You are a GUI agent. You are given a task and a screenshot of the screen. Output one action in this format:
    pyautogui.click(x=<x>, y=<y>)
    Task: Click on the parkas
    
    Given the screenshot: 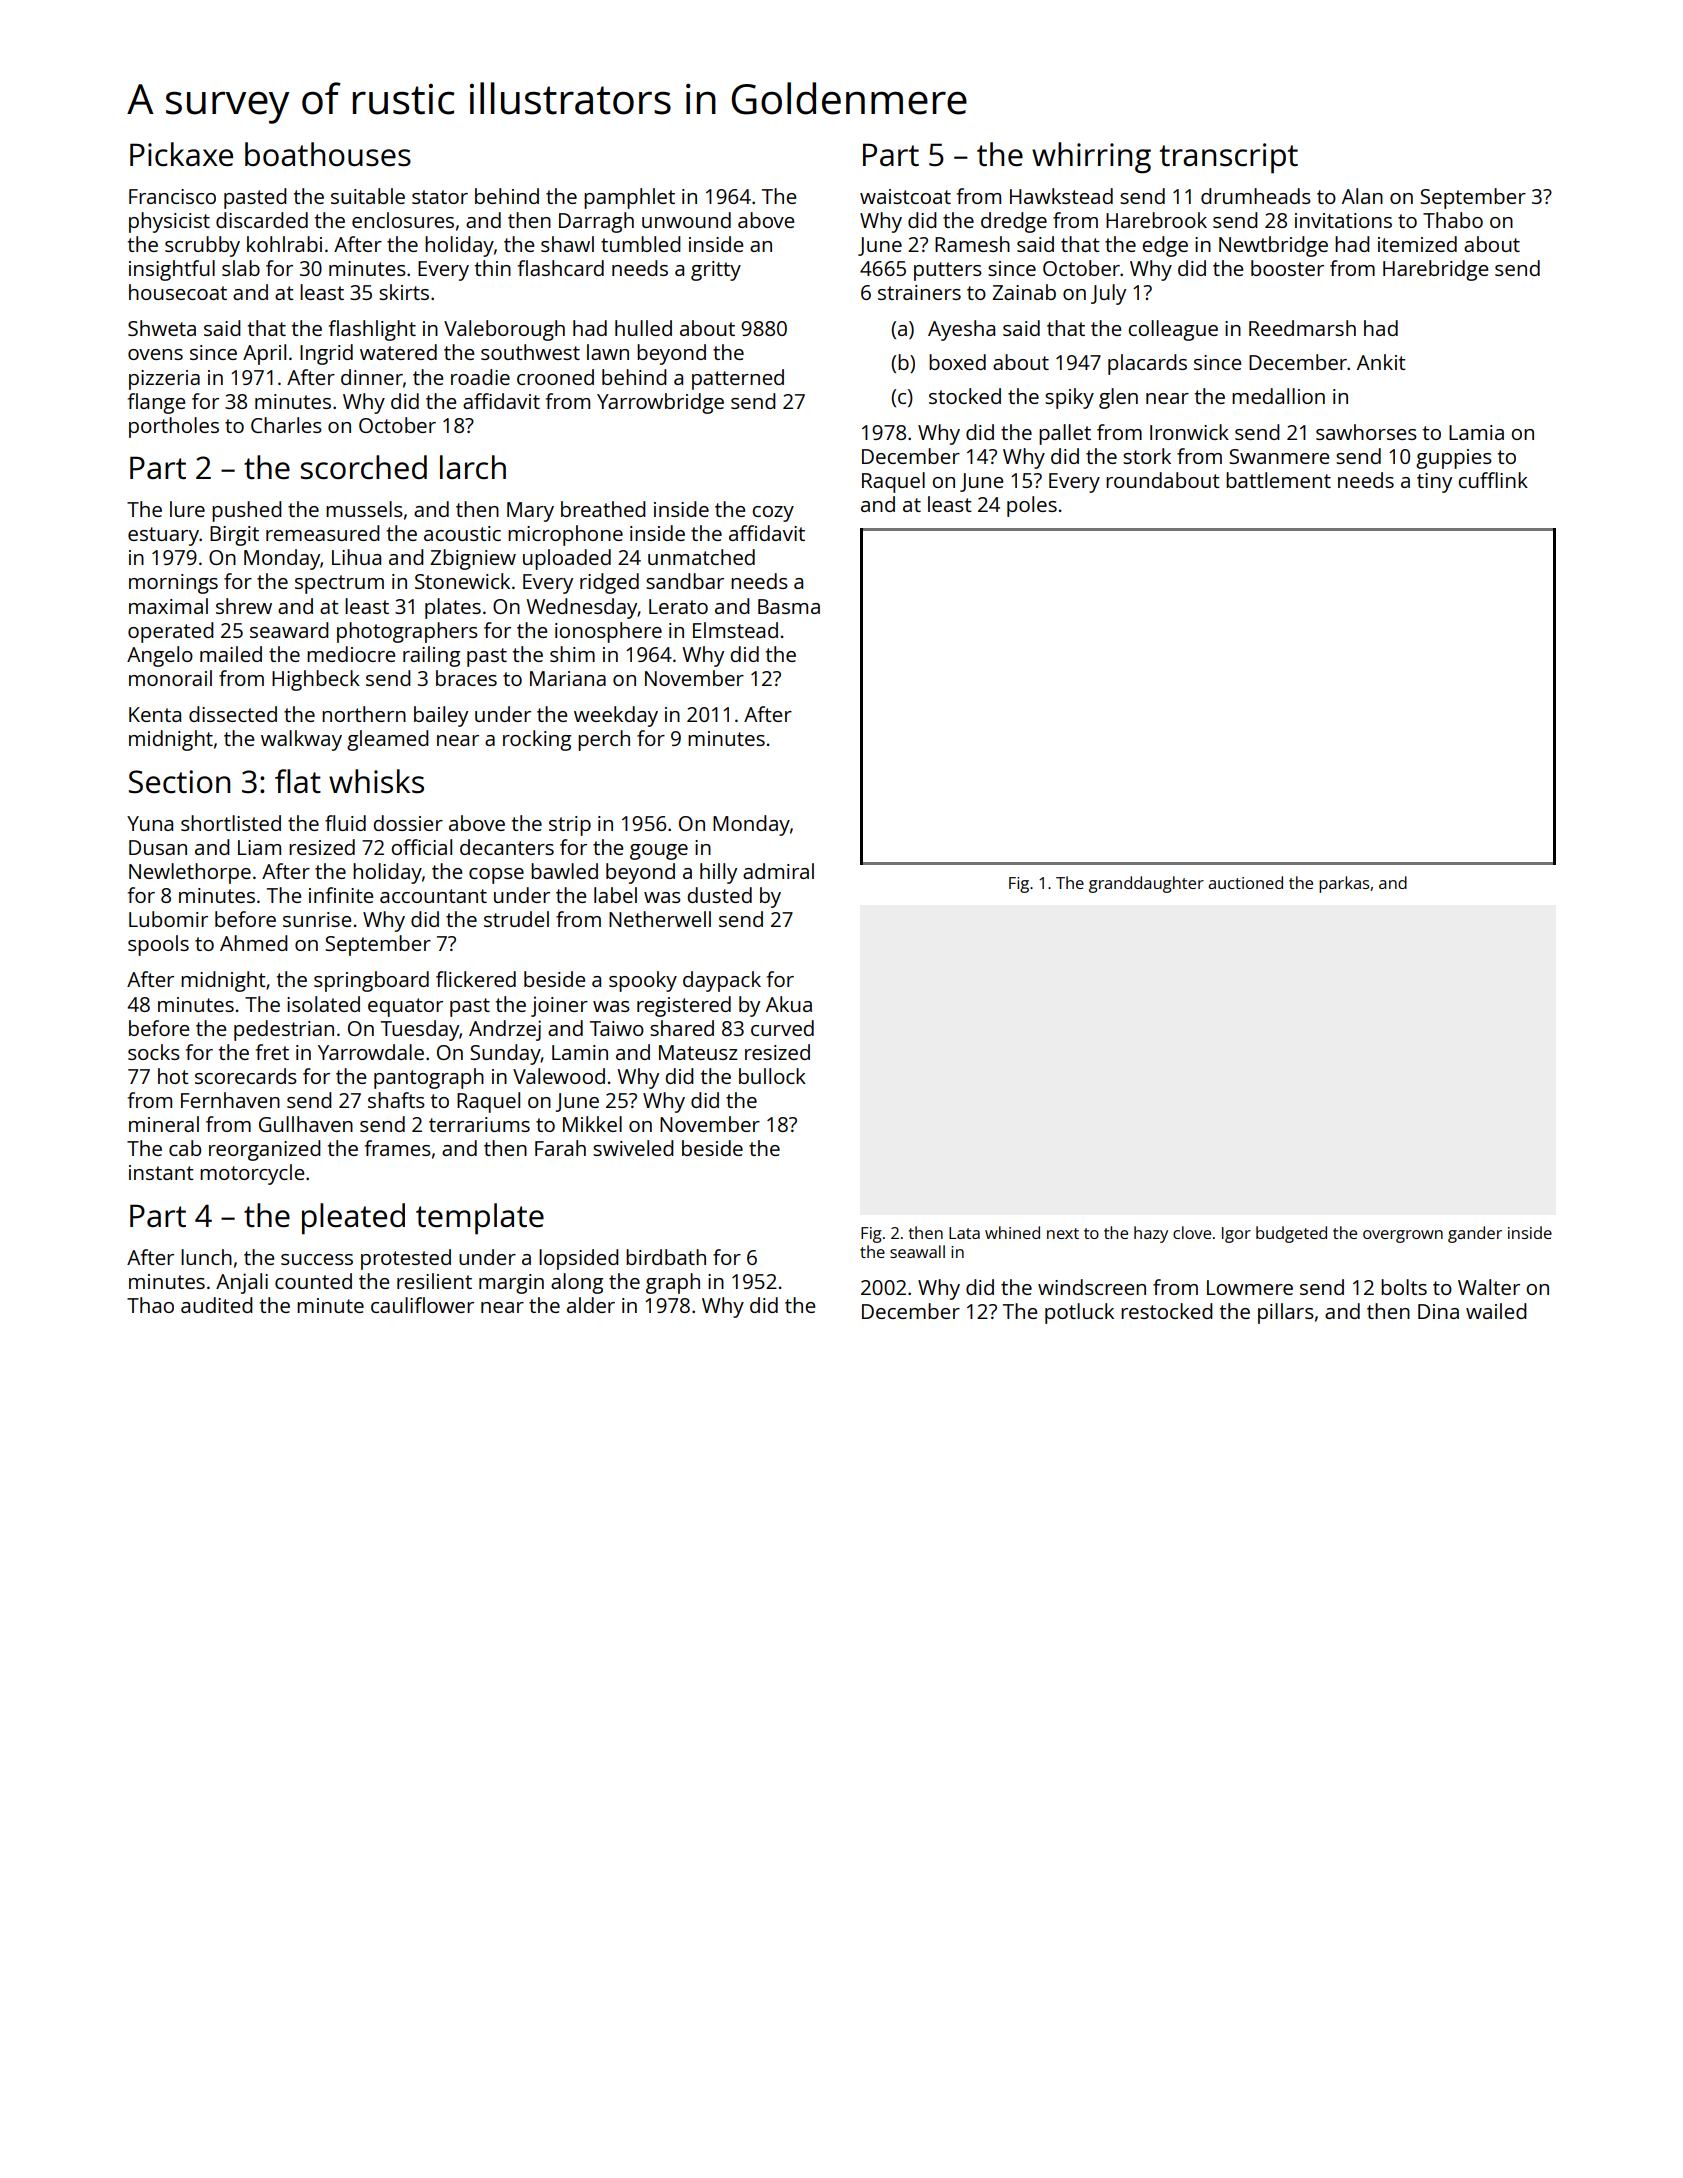 What is the action you would take?
    pyautogui.click(x=1344, y=884)
